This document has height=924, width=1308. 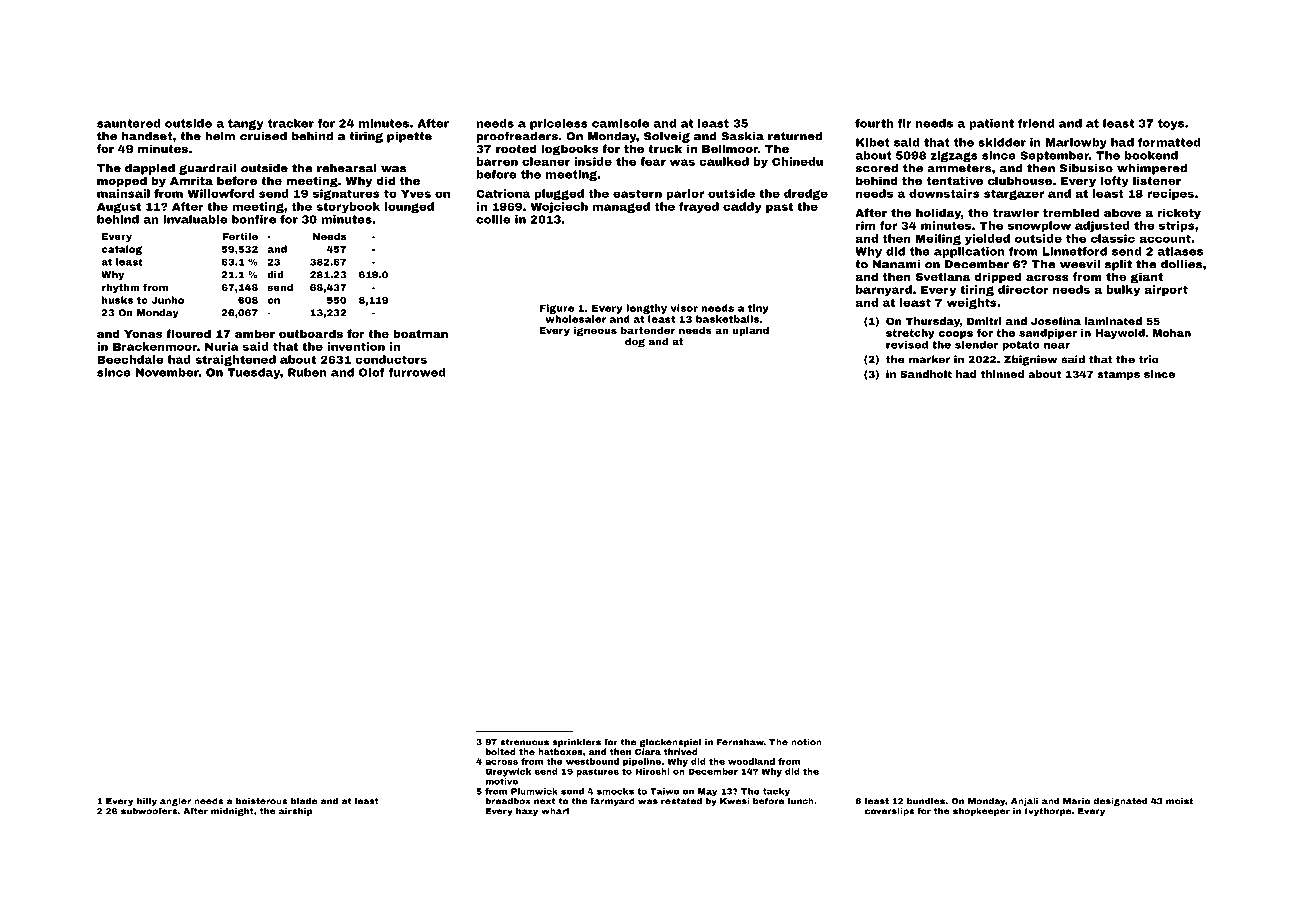 I want to click on stamps, so click(x=1118, y=375).
